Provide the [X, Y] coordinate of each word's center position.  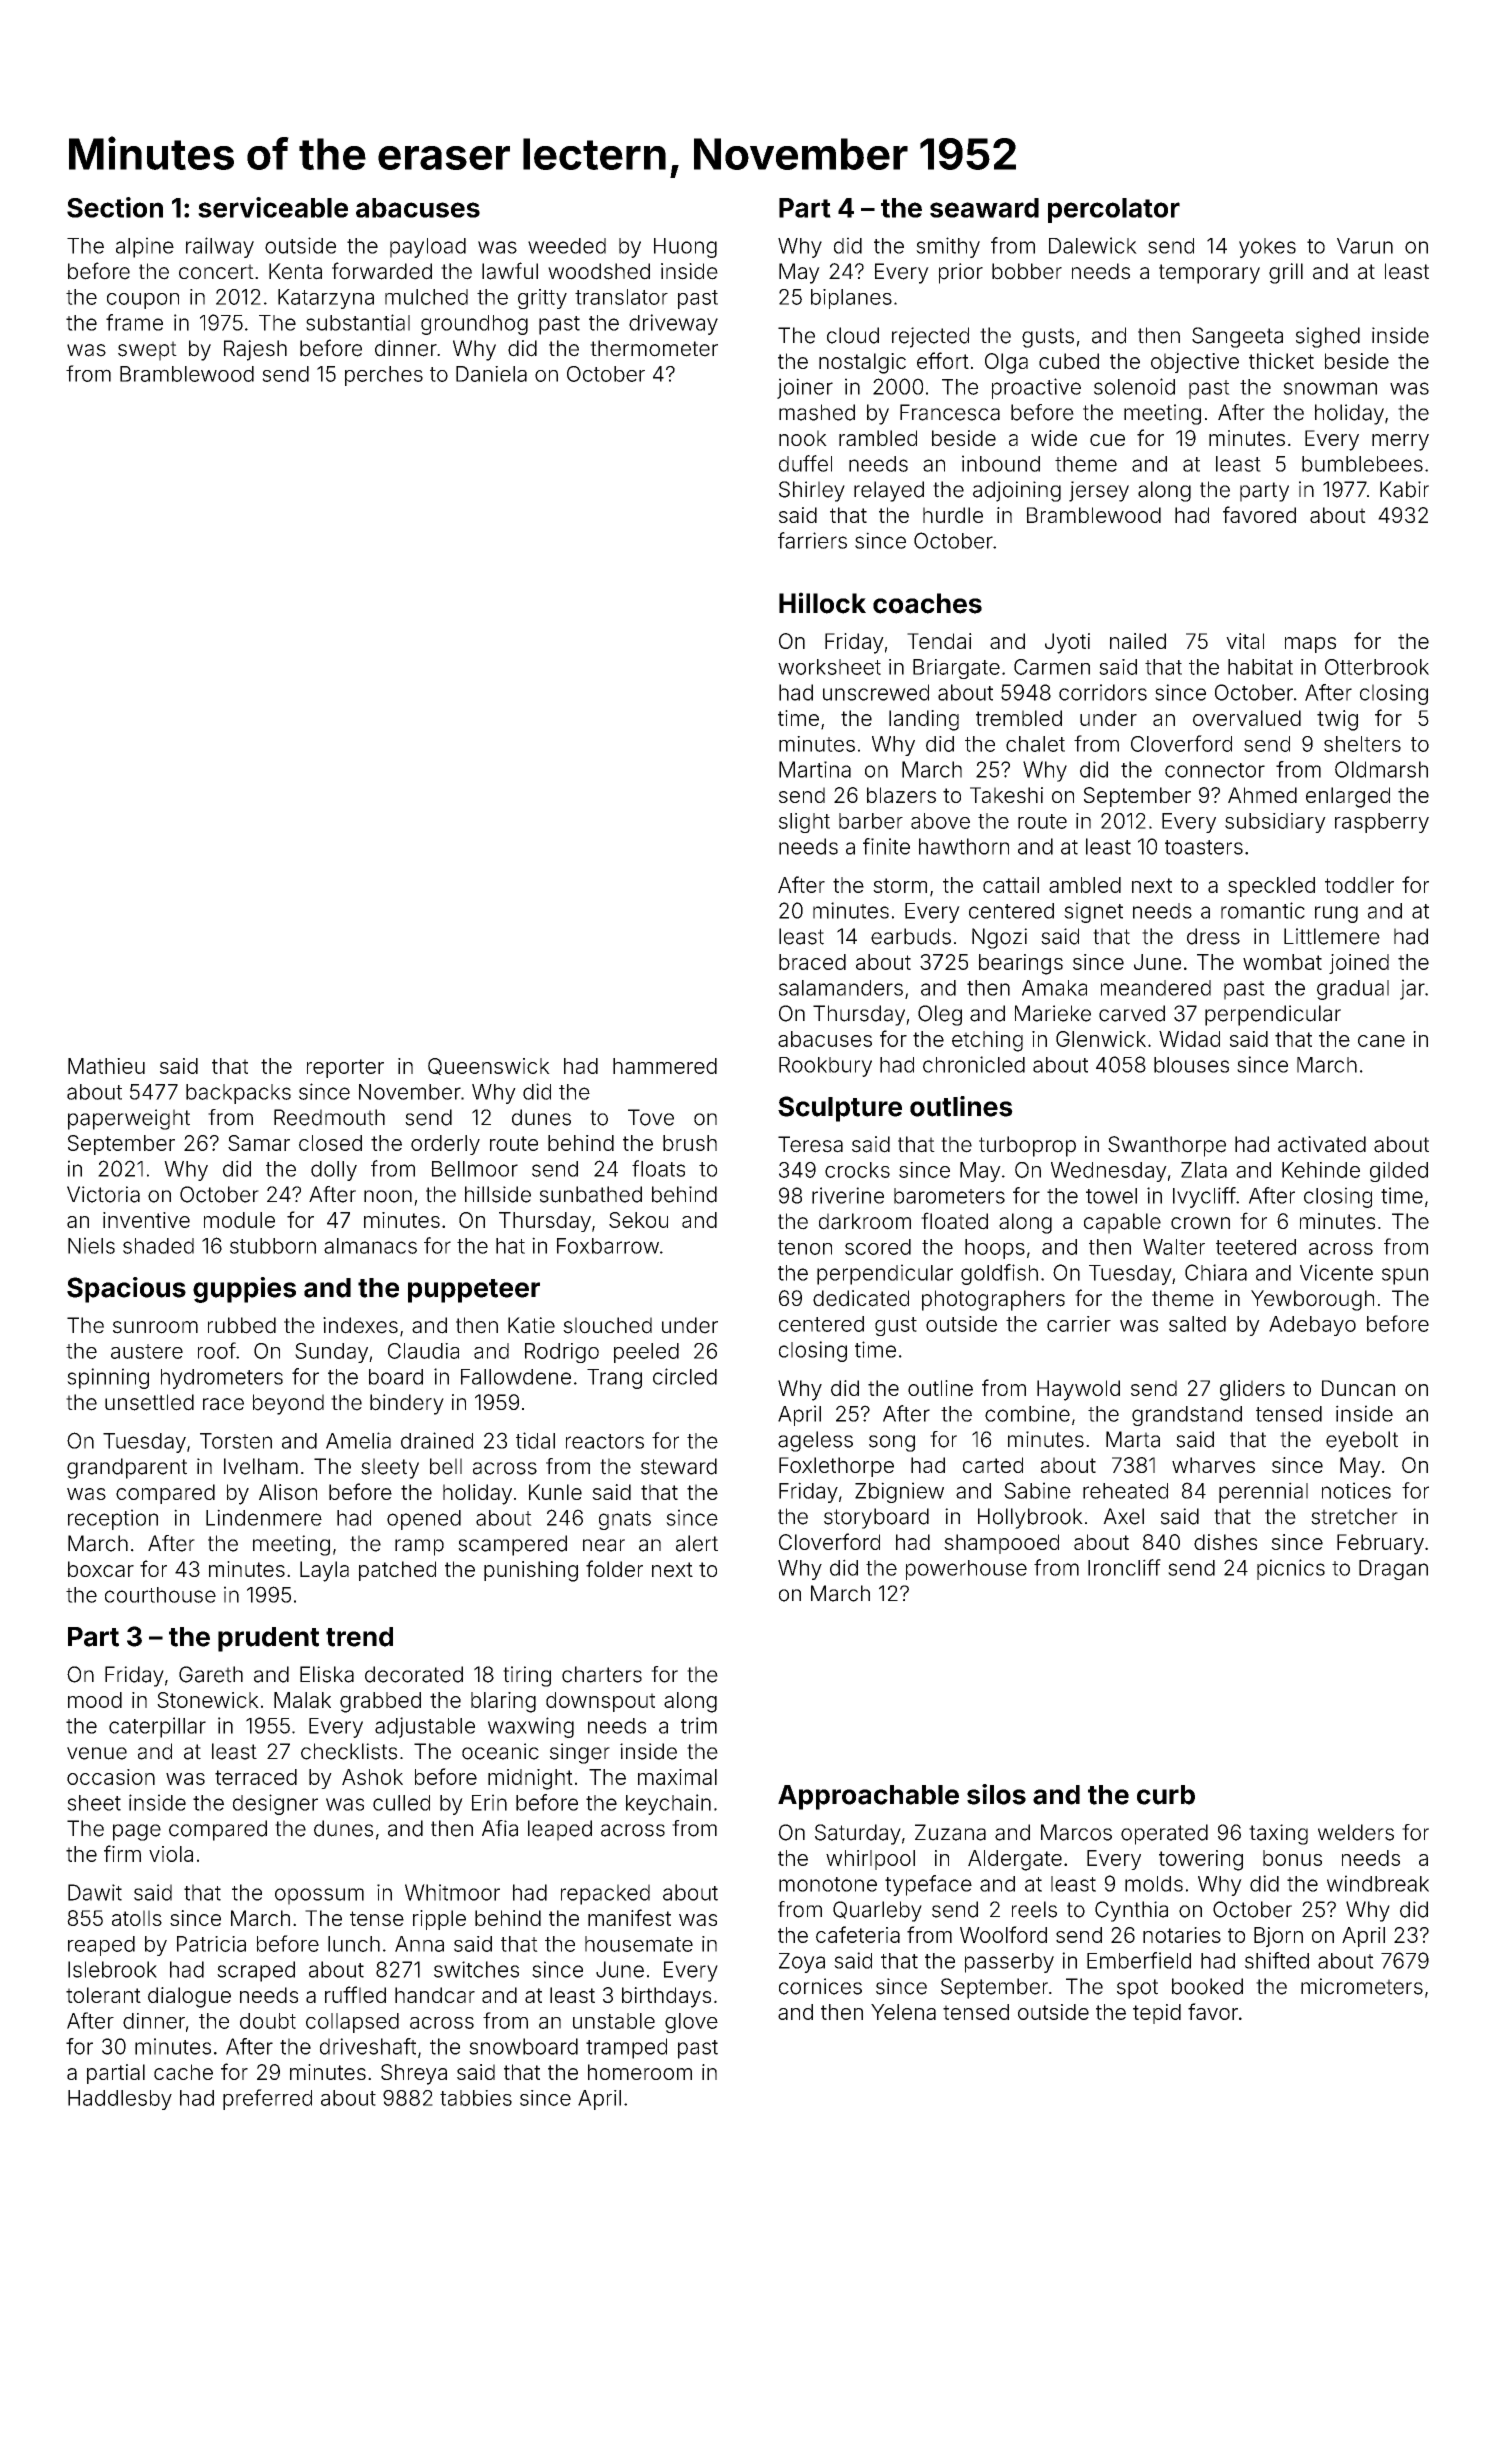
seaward [984, 208]
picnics [1291, 1569]
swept [147, 351]
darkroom [865, 1221]
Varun [1365, 246]
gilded [1399, 1172]
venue [97, 1753]
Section [115, 207]
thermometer [654, 348]
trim [699, 1725]
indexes [360, 1325]
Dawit [95, 1892]
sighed [1328, 337]
